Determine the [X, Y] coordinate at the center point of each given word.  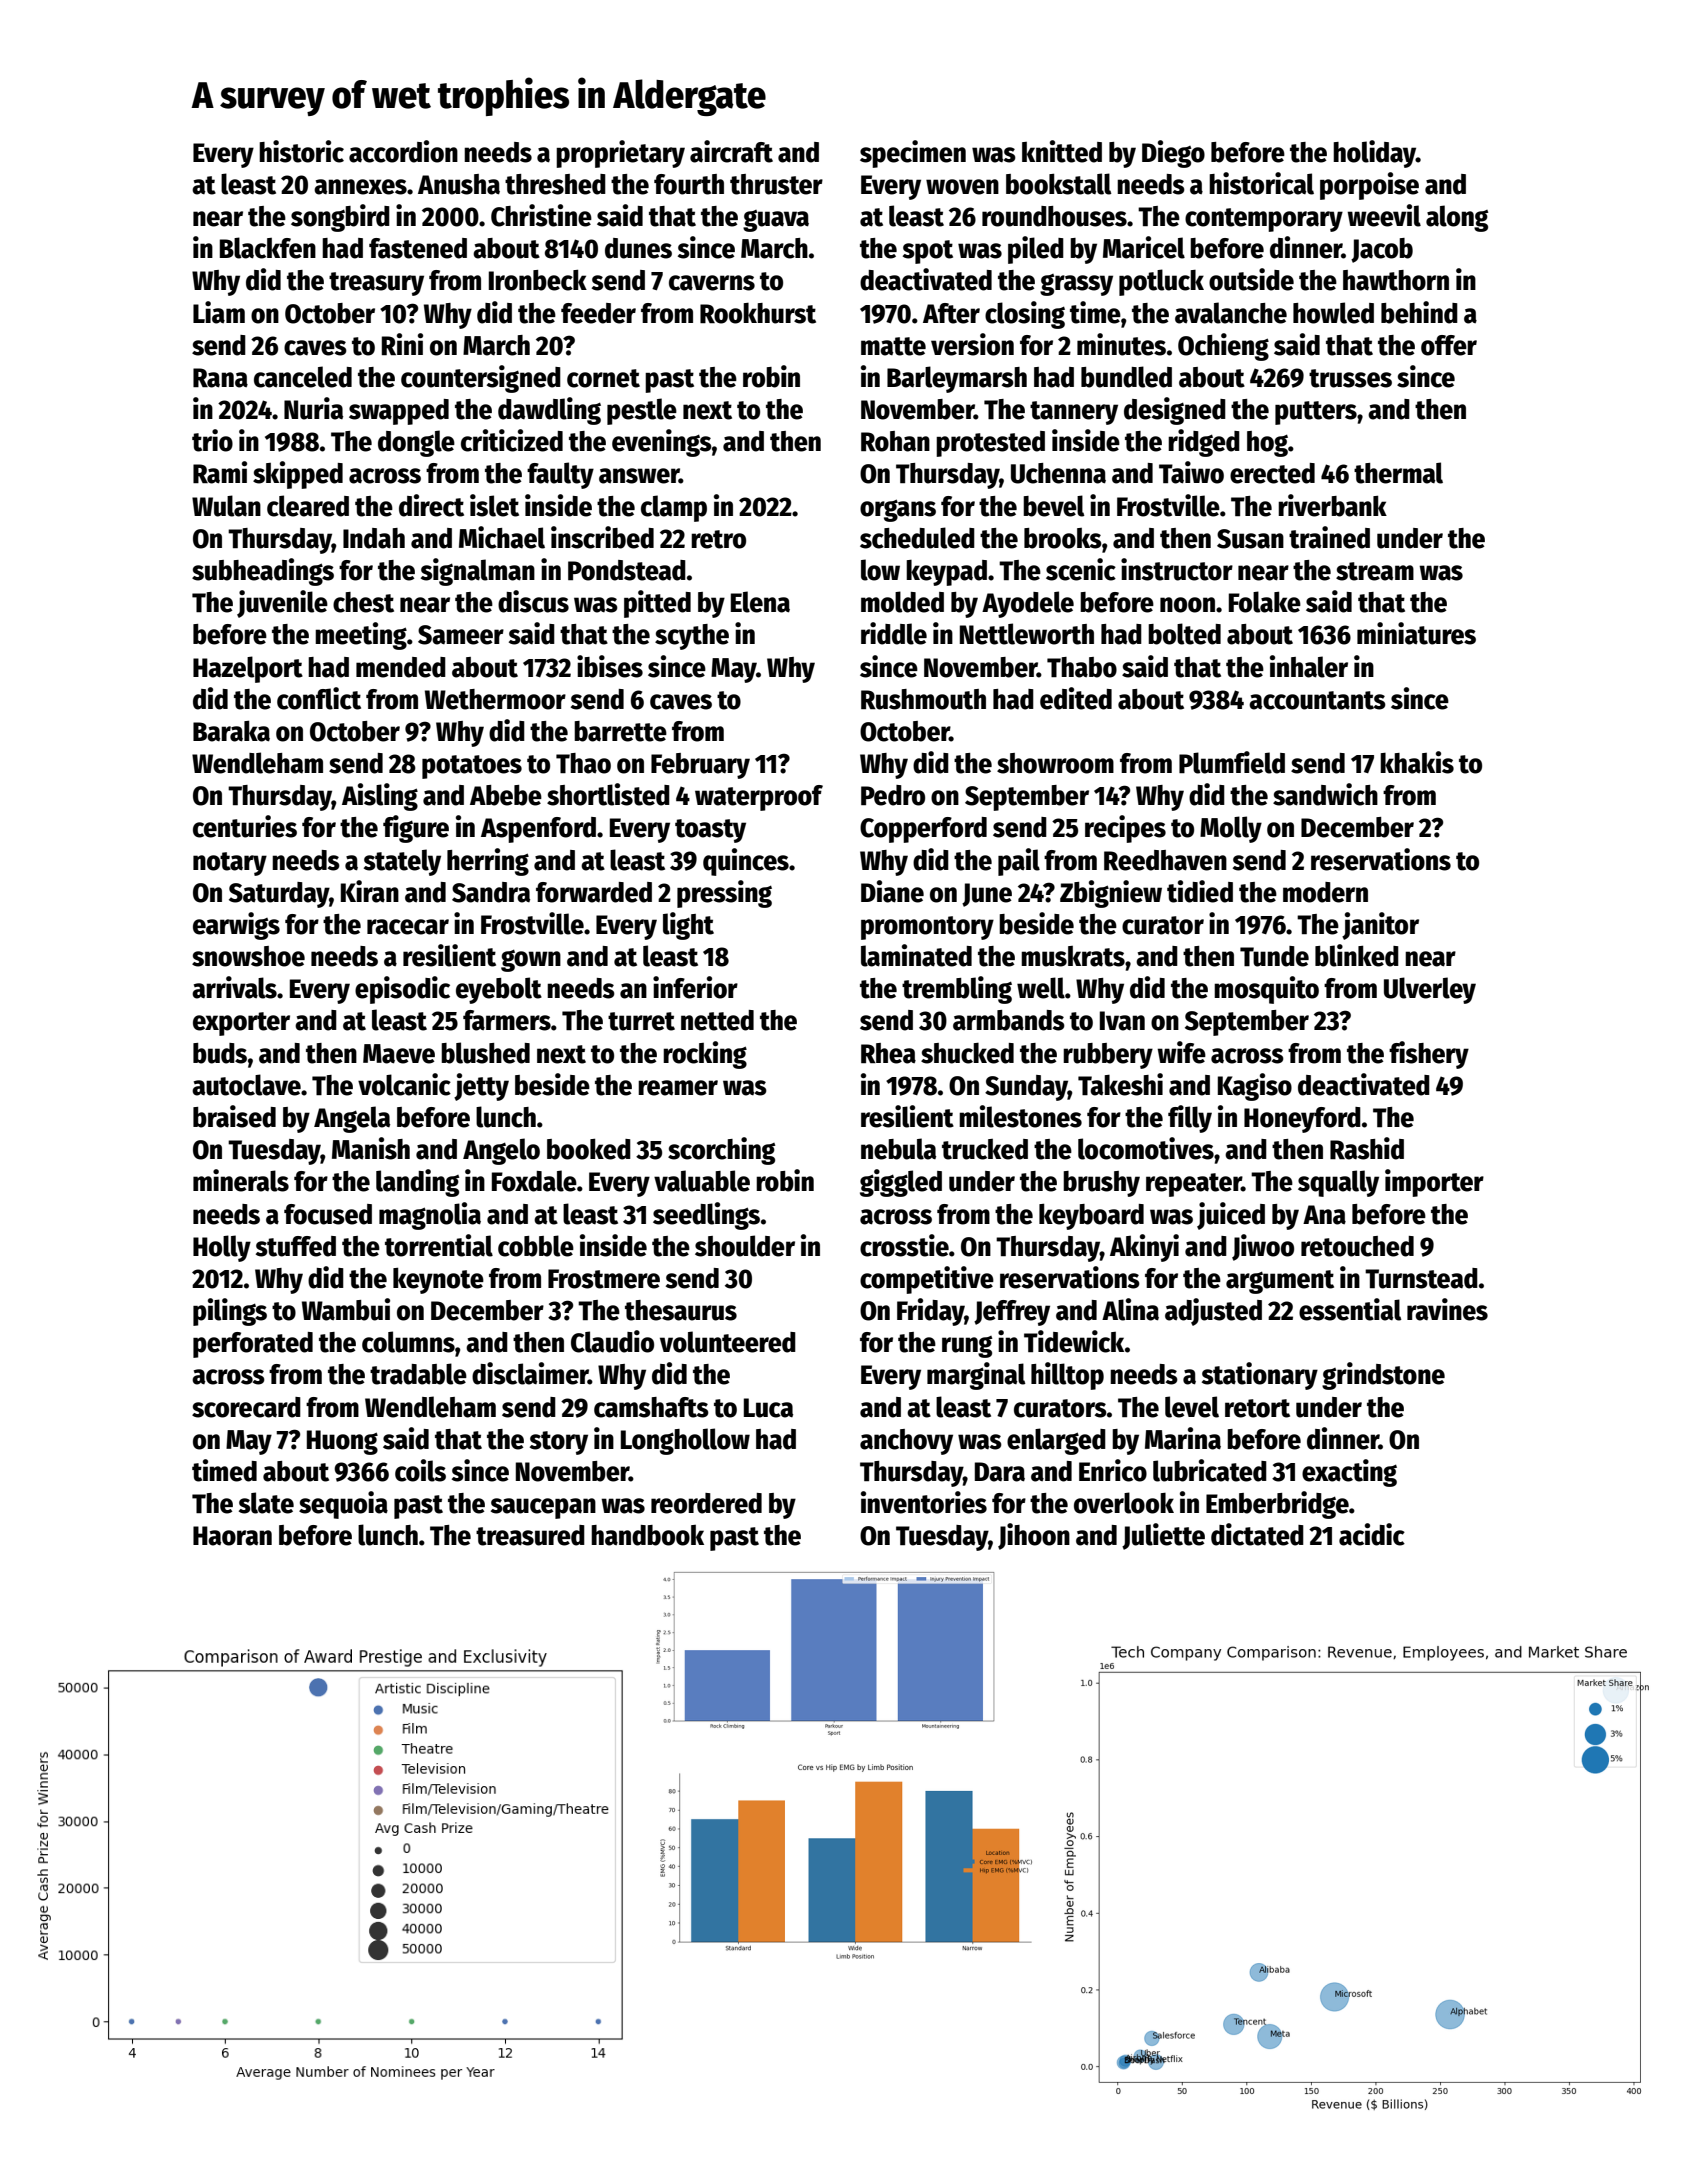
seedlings [706, 1216]
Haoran [232, 1536]
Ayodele [1028, 604]
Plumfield [1232, 762]
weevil [1384, 215]
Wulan [226, 506]
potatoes [472, 767]
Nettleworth [1027, 634]
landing [417, 1183]
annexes [360, 187]
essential [1350, 1309]
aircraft [731, 151]
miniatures [1416, 633]
